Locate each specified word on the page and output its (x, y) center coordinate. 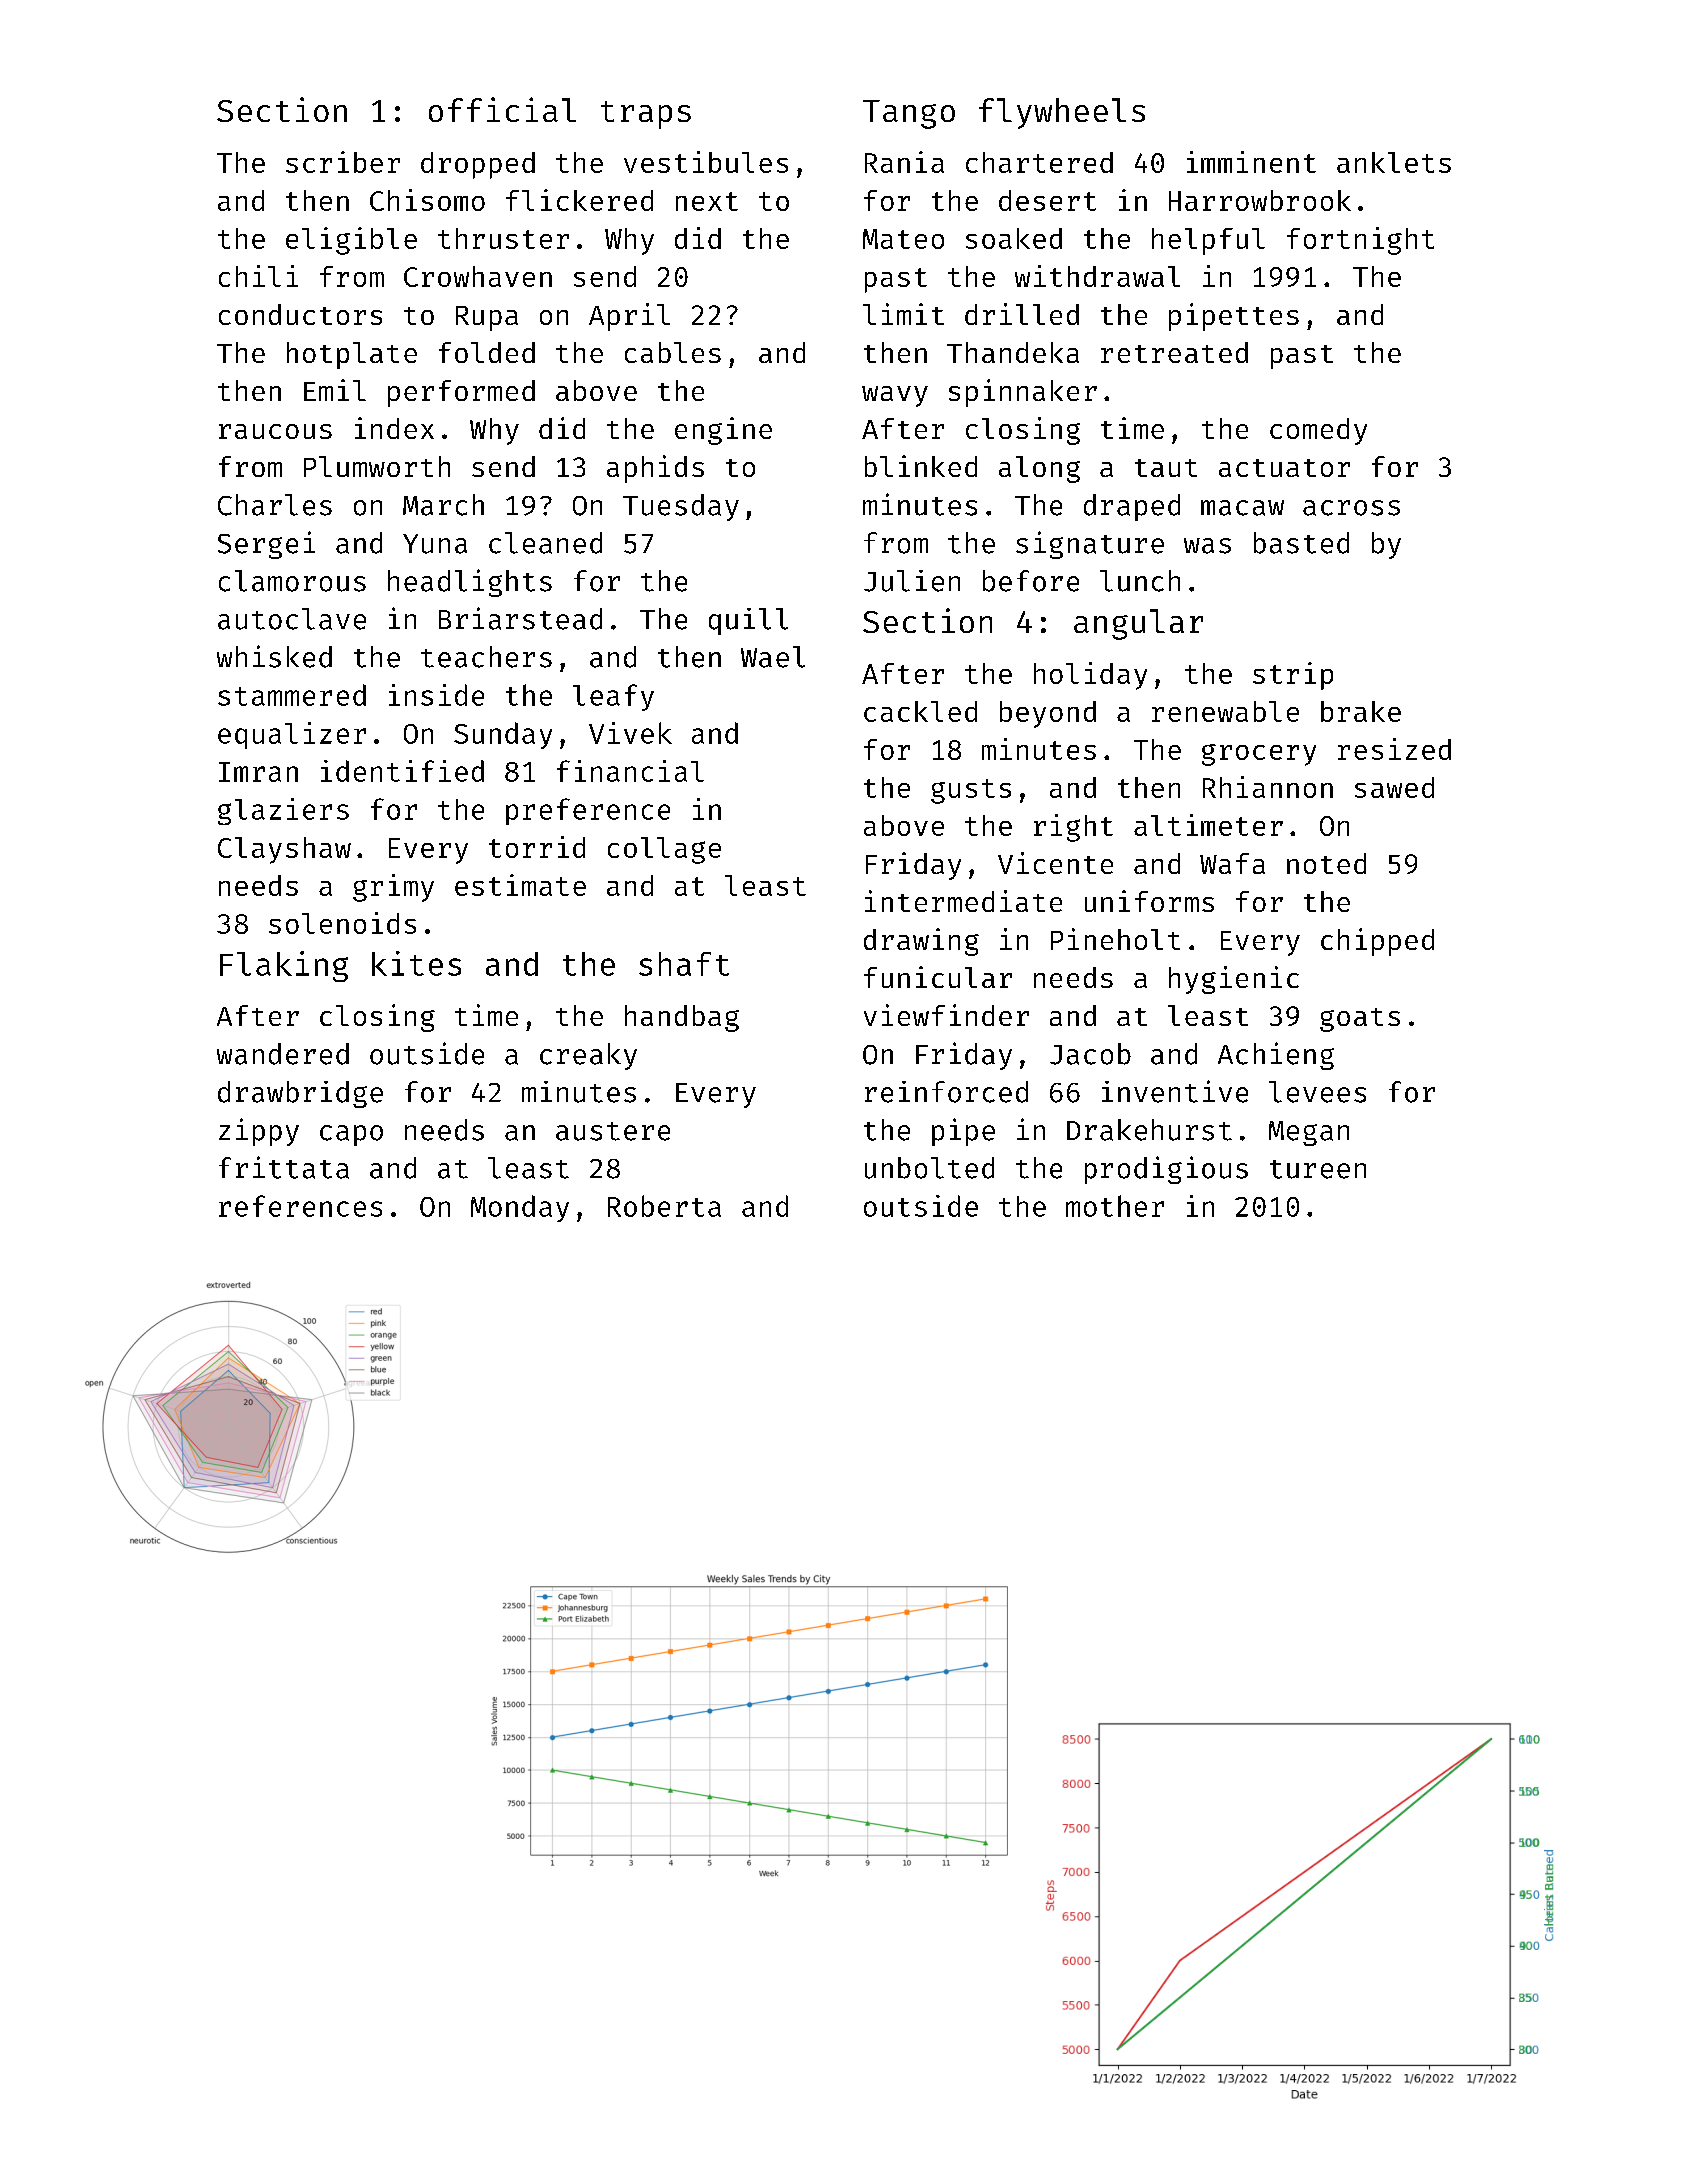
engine (723, 431)
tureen (1318, 1169)
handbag (682, 1018)
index (394, 428)
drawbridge (300, 1094)
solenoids (342, 923)
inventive (1175, 1091)
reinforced (946, 1092)
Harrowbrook (1260, 200)
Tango (909, 114)
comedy (1318, 431)
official (502, 109)
